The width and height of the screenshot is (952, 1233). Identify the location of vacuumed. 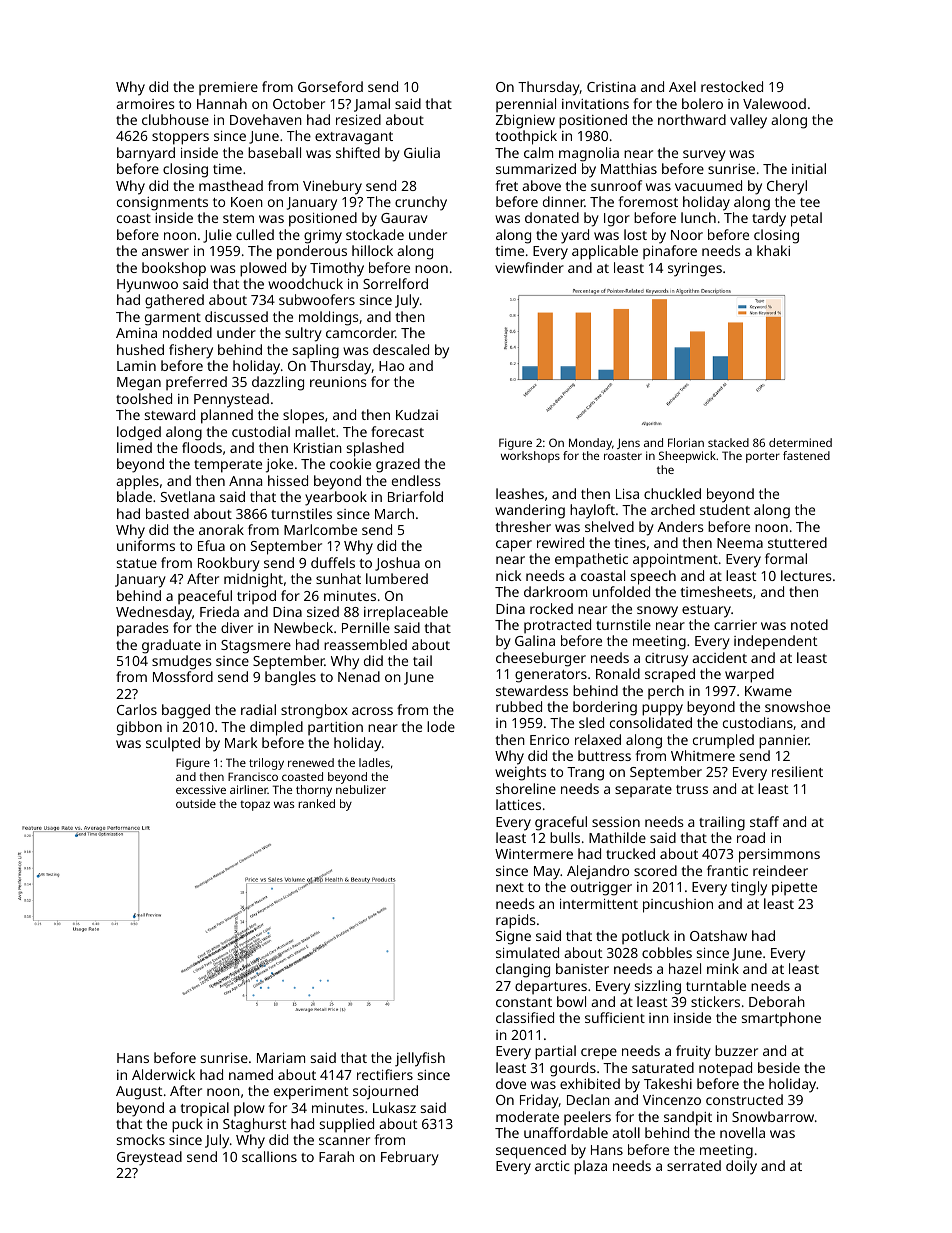
(708, 185).
